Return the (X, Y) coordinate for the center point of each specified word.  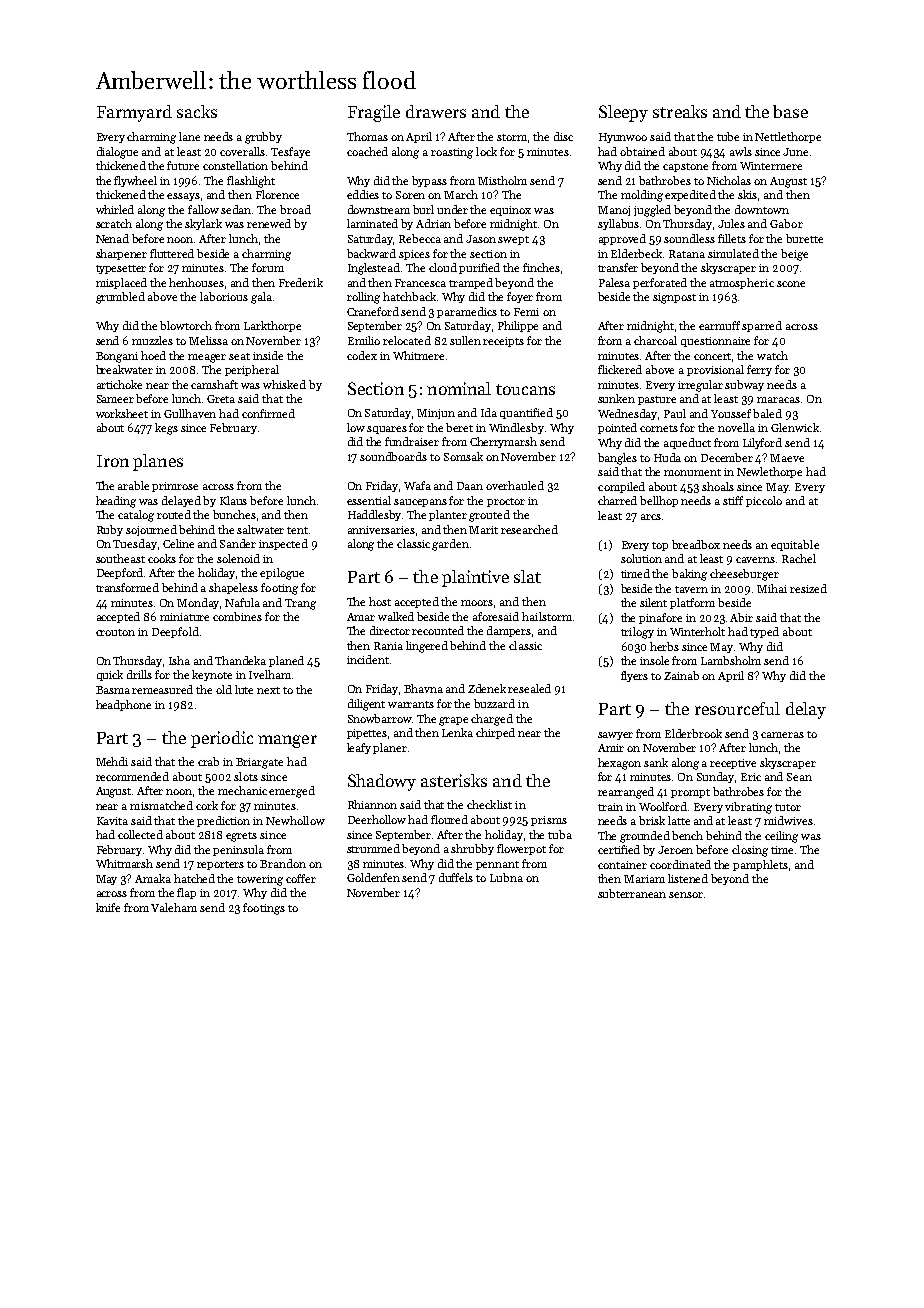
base (790, 111)
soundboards (393, 456)
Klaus (233, 500)
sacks (197, 111)
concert (713, 357)
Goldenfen (373, 877)
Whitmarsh (124, 863)
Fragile (374, 113)
